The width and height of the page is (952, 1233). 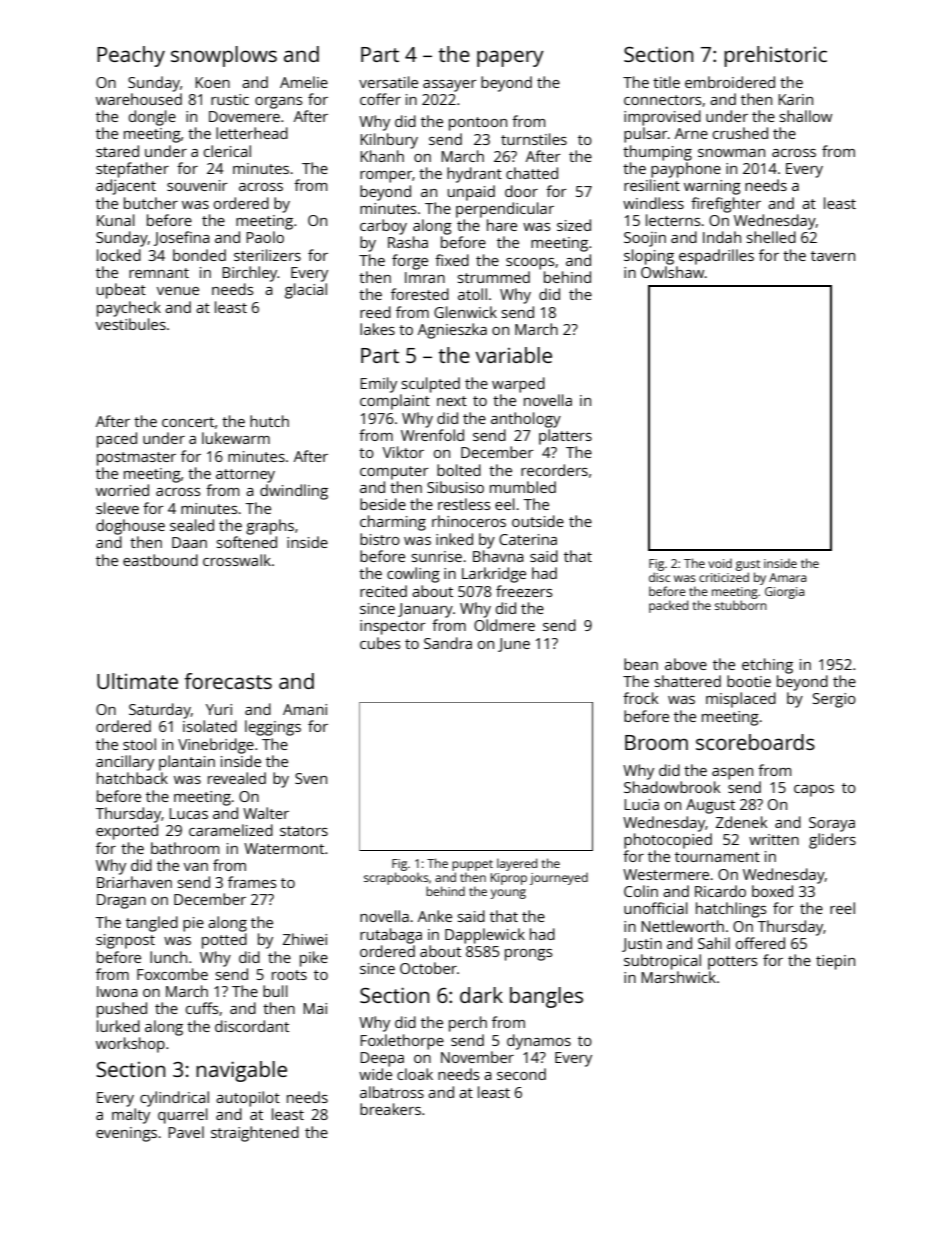 What do you see at coordinates (471, 193) in the page?
I see `unpaid` at bounding box center [471, 193].
